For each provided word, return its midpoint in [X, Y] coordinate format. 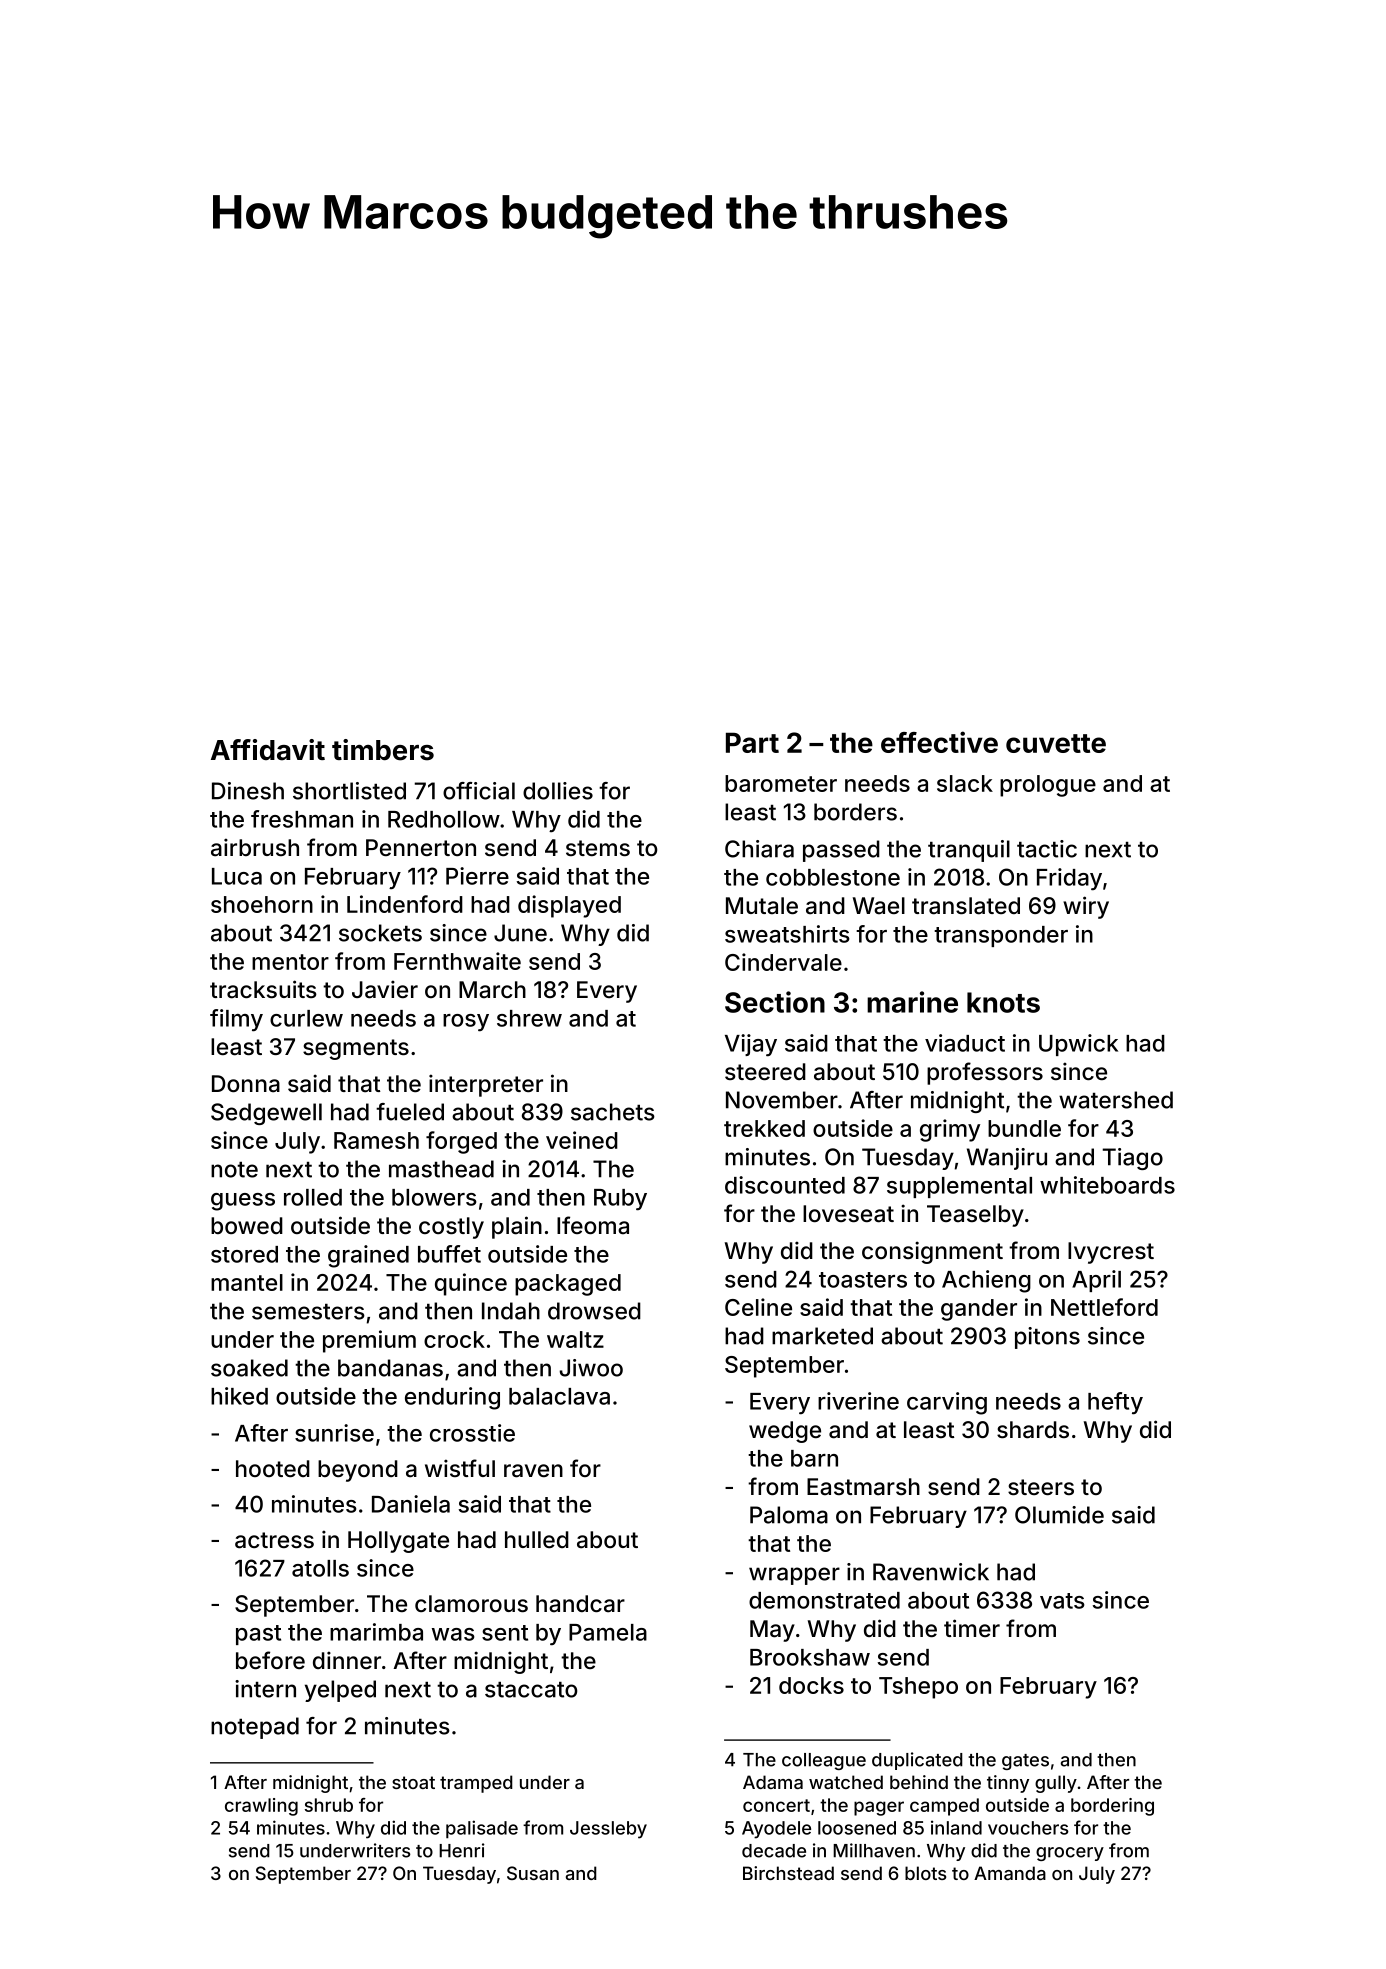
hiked [239, 1396]
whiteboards [1107, 1185]
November [782, 1100]
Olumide [1059, 1515]
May [772, 1631]
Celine [758, 1307]
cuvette [1056, 743]
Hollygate [398, 1542]
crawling [261, 1807]
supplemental [959, 1187]
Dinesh [248, 791]
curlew [306, 1018]
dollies [558, 791]
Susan [533, 1873]
